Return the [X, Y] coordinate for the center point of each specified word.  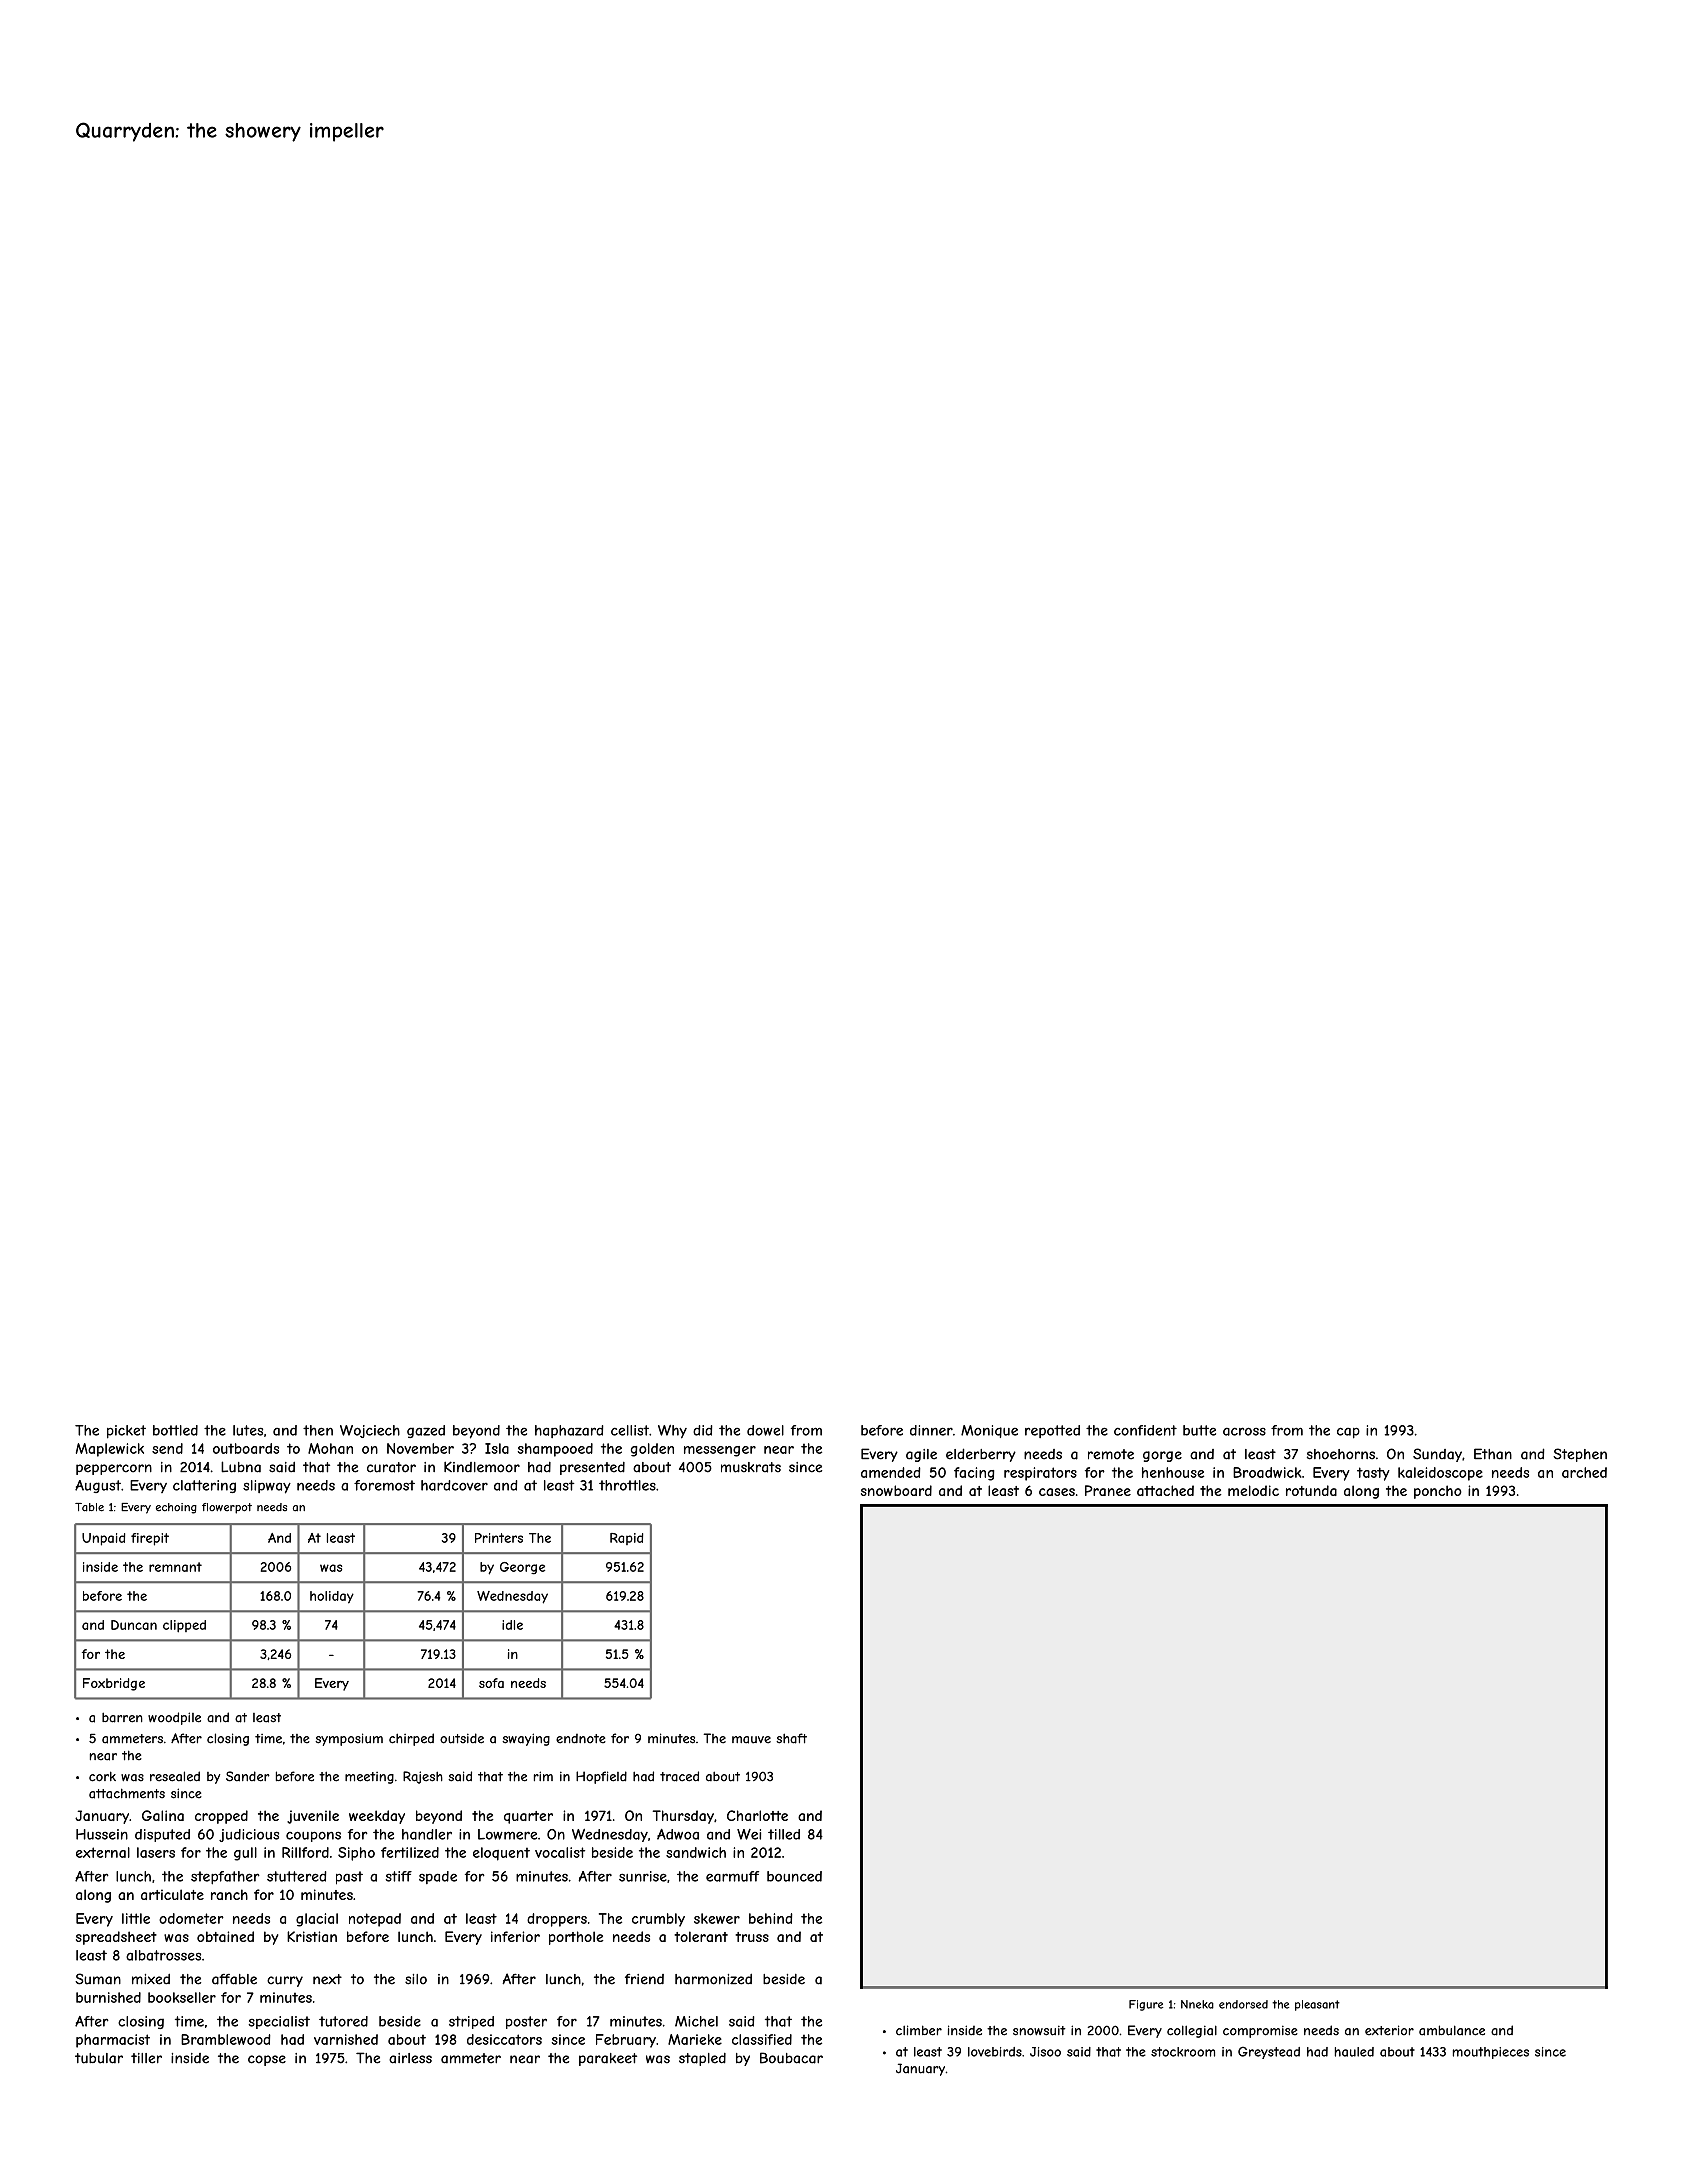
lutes [248, 1430]
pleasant [1317, 2005]
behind [771, 1918]
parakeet [608, 2059]
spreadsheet [116, 1938]
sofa [491, 1683]
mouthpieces [1491, 2053]
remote [1111, 1454]
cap [1348, 1433]
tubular [99, 2058]
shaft [791, 1738]
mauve [751, 1740]
